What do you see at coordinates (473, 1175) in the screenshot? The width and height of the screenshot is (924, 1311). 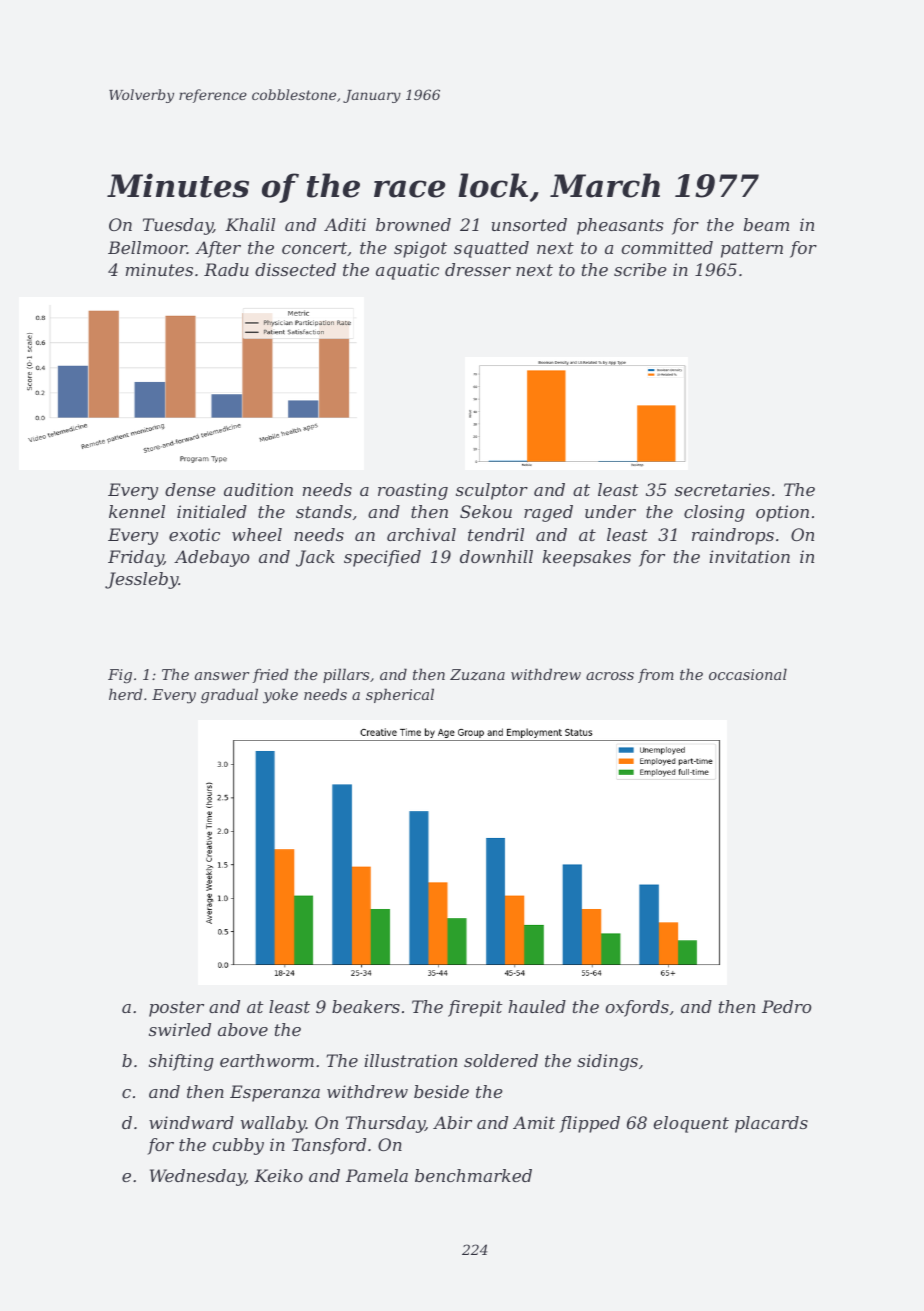 I see `benchmarked` at bounding box center [473, 1175].
